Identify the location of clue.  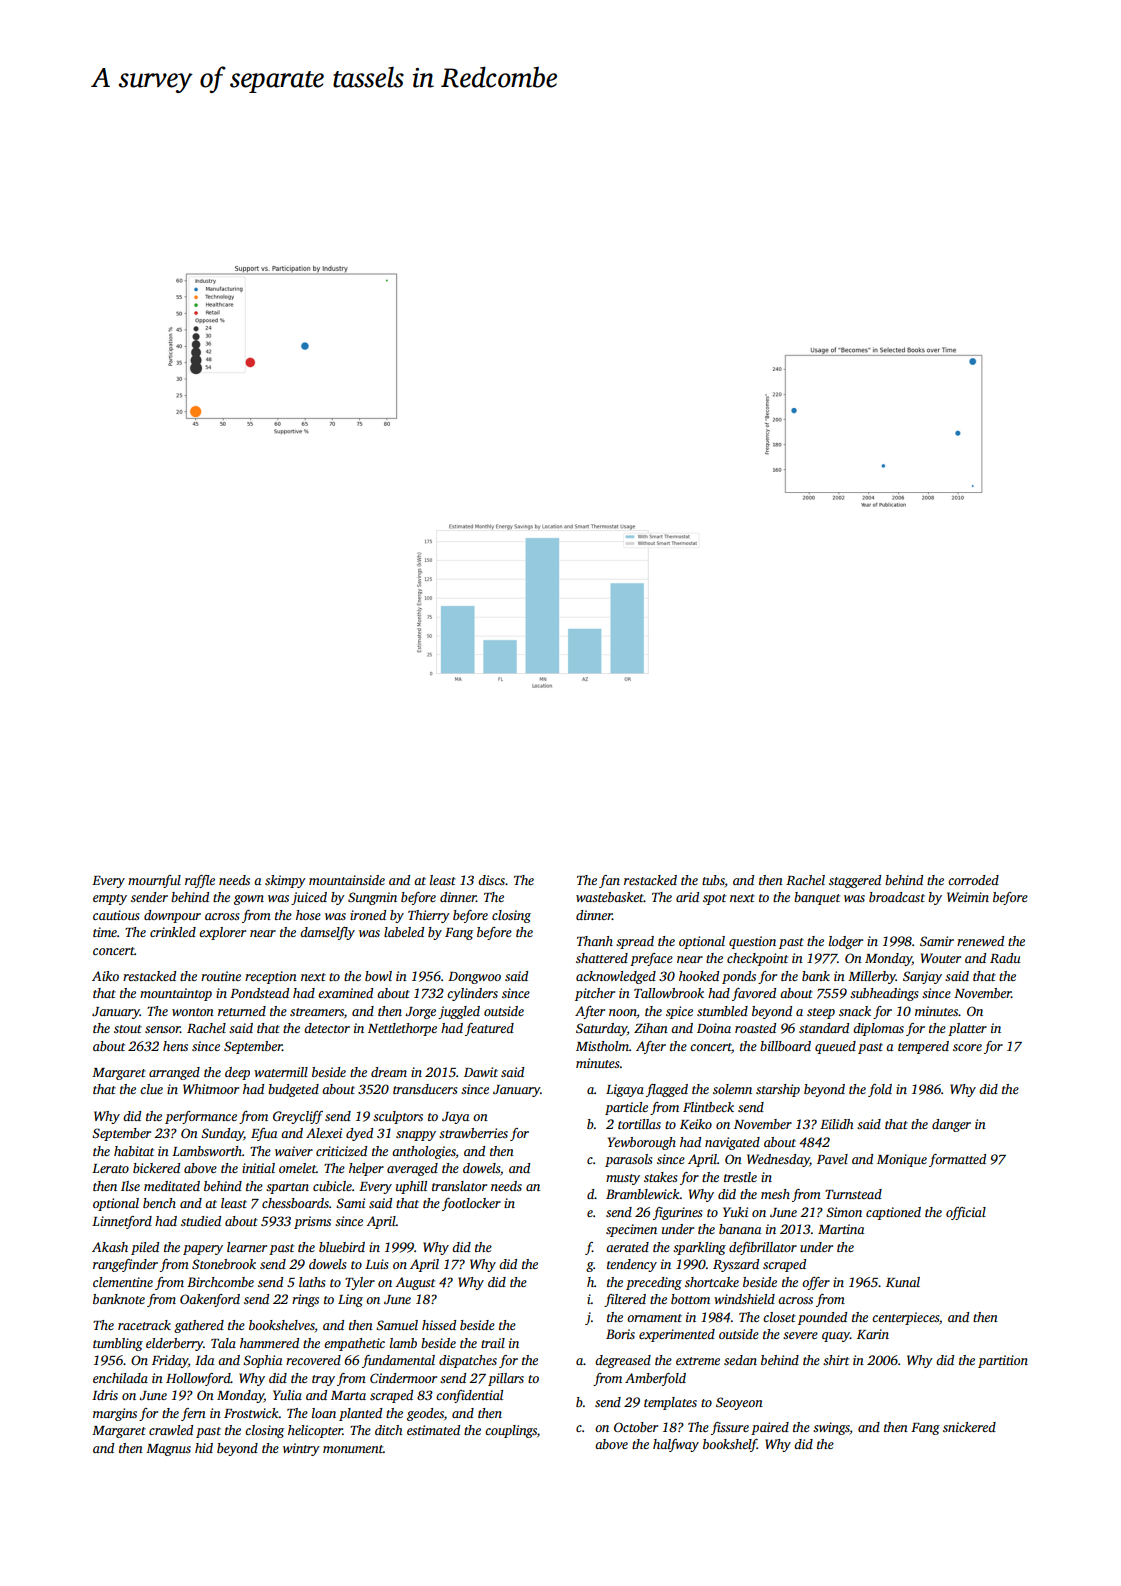
(151, 1089).
